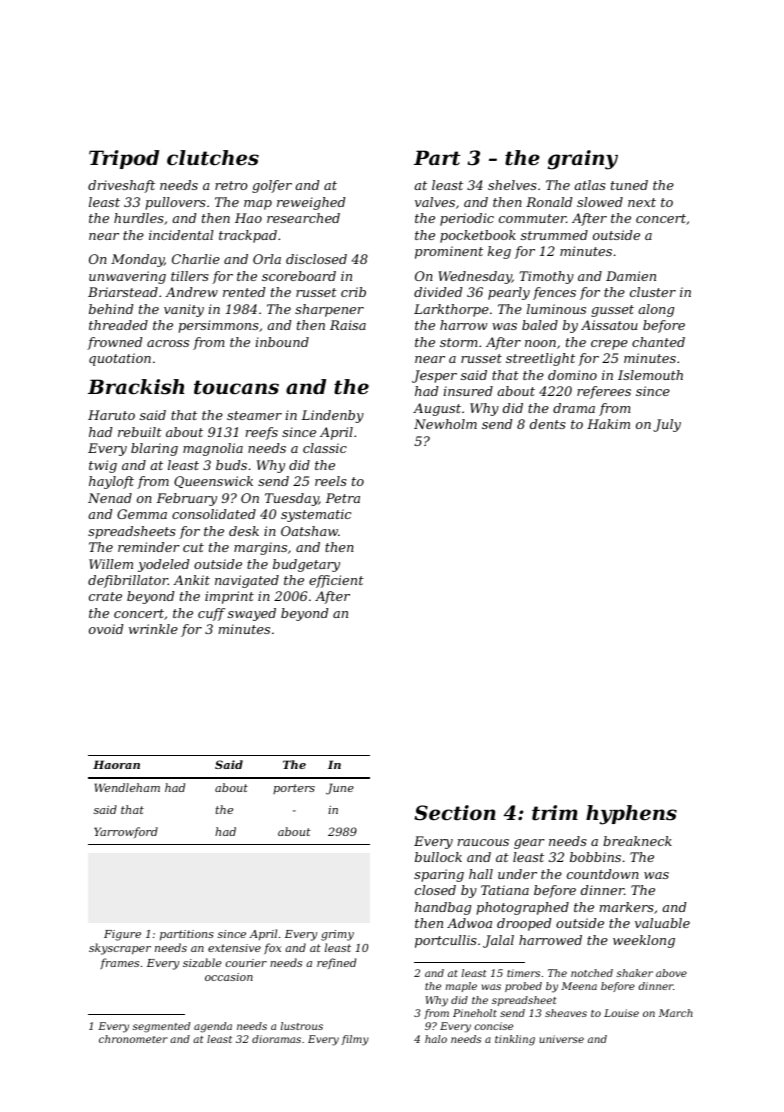  Describe the element at coordinates (244, 531) in the screenshot. I see `desk` at that location.
